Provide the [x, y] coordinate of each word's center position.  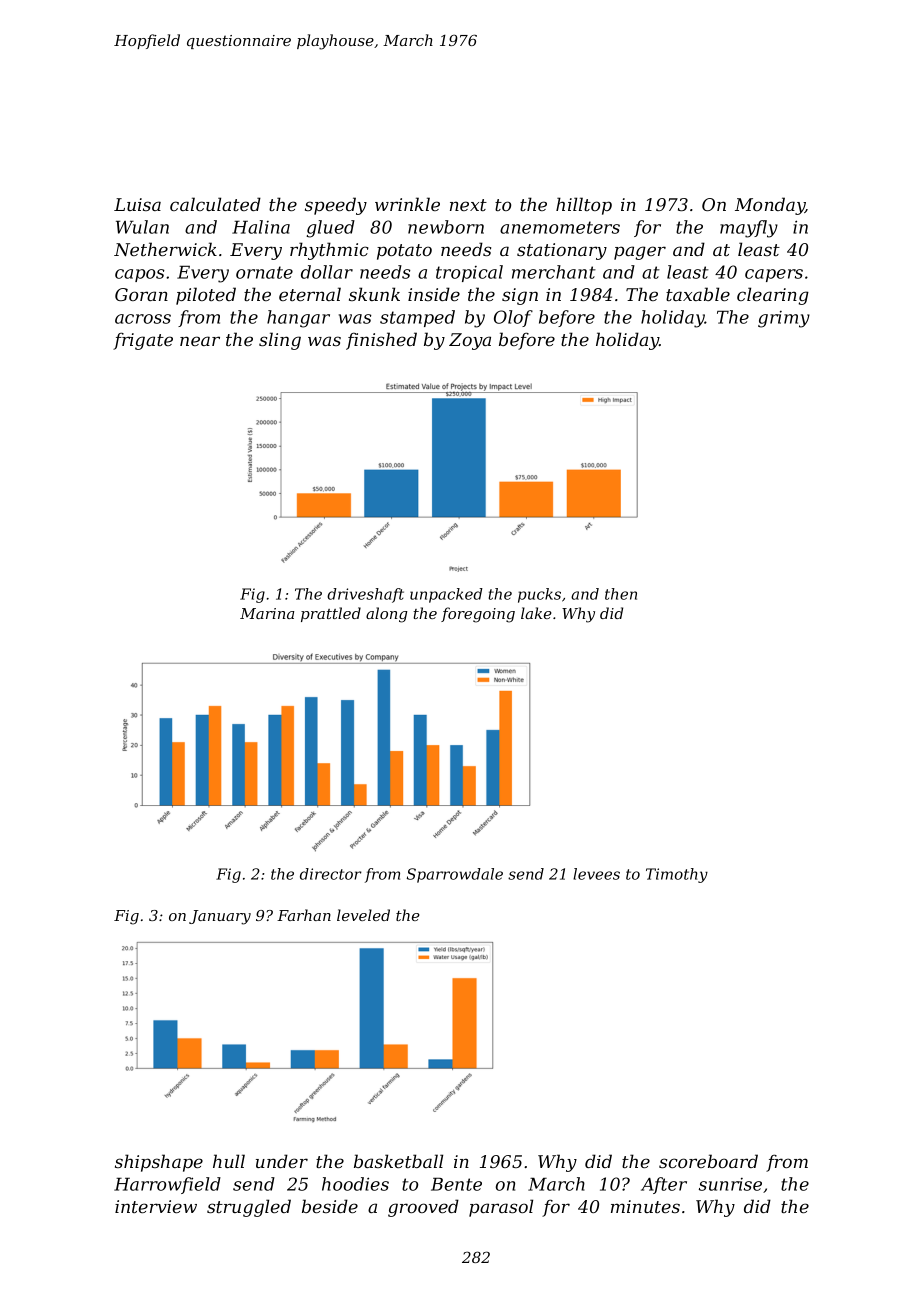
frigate [143, 341]
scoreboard [708, 1161]
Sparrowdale [455, 875]
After [664, 1185]
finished [381, 341]
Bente [456, 1184]
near [200, 341]
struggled [249, 1208]
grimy [784, 319]
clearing [773, 296]
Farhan [304, 915]
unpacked [446, 595]
